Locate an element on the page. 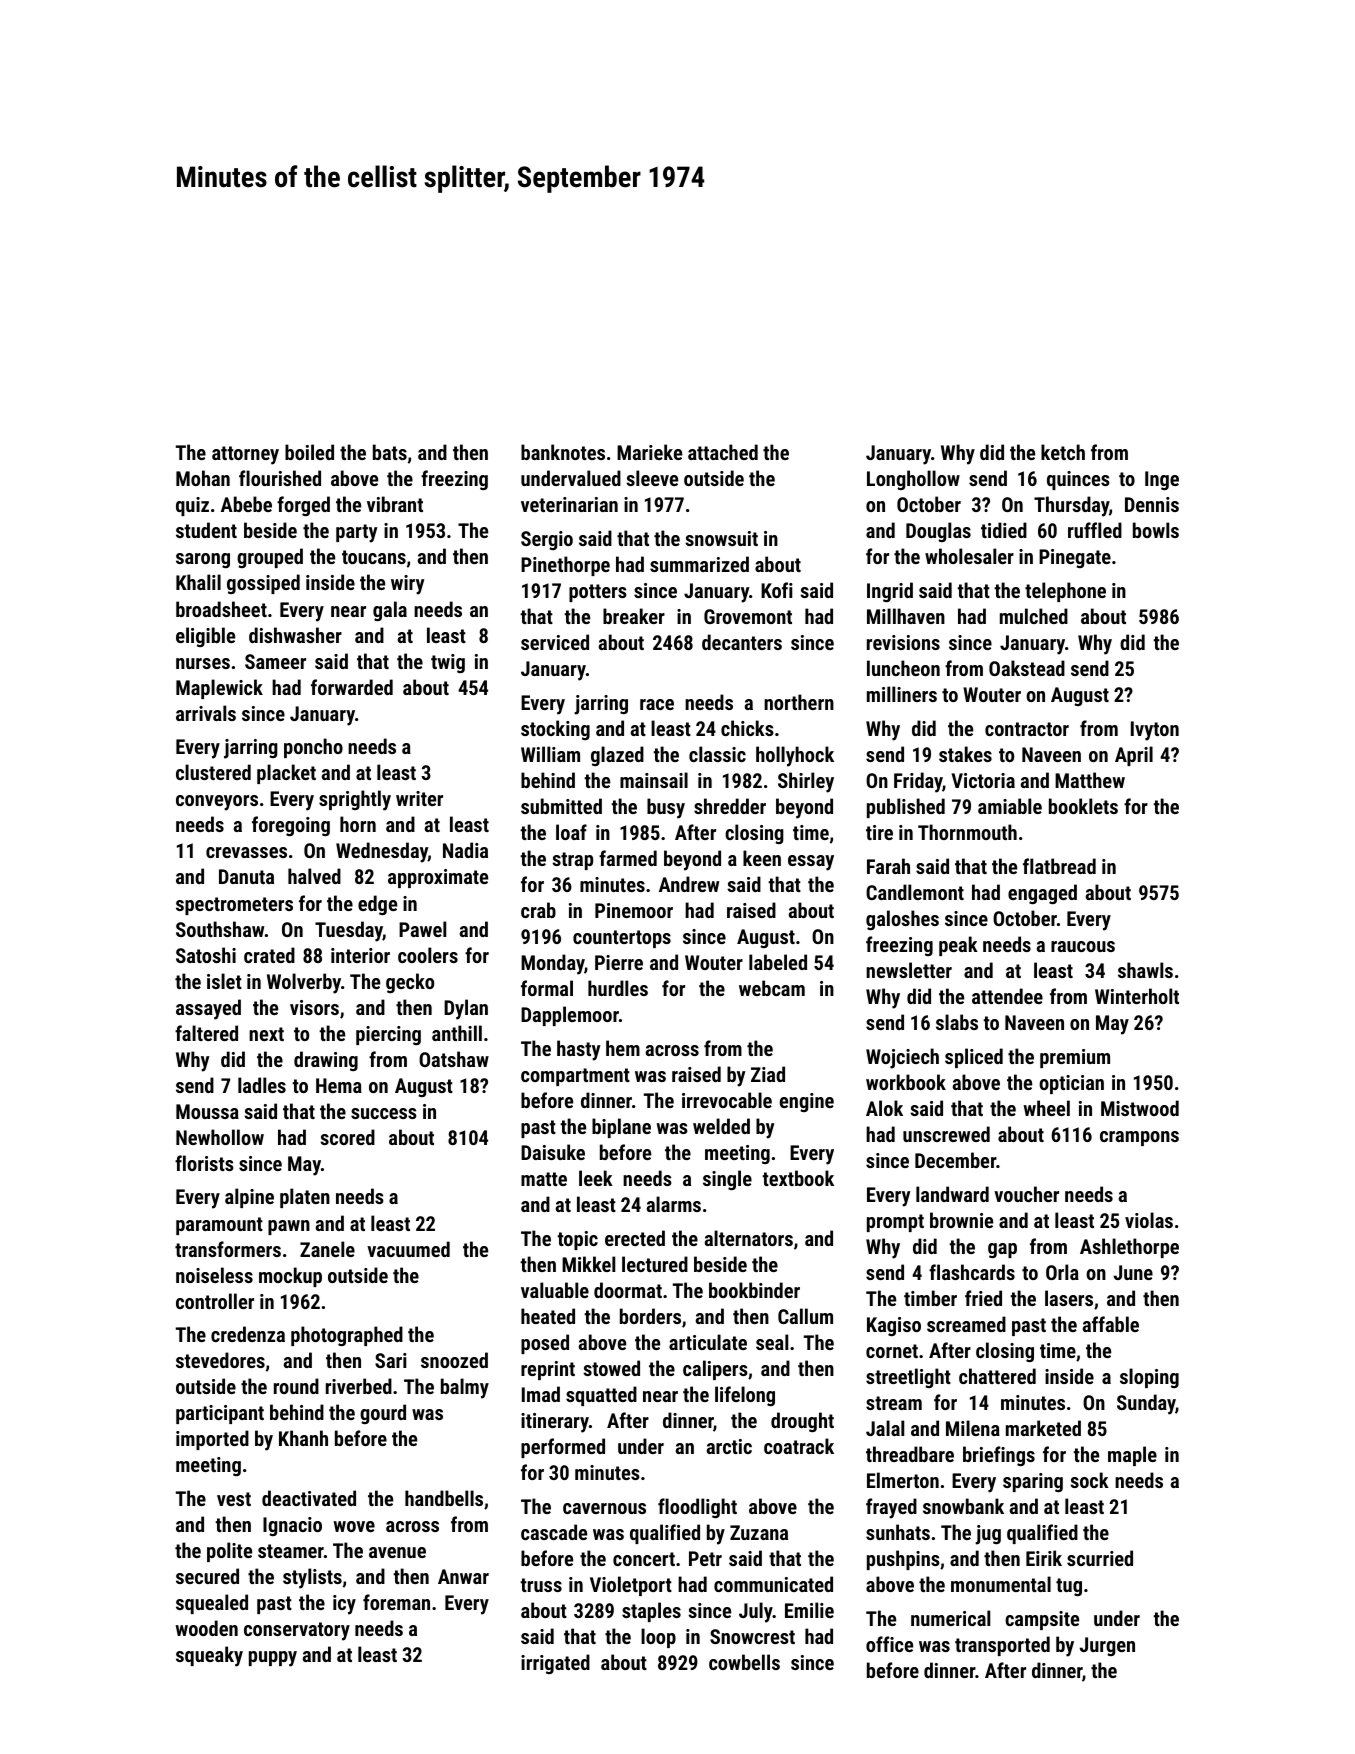  lectured is located at coordinates (655, 1264).
